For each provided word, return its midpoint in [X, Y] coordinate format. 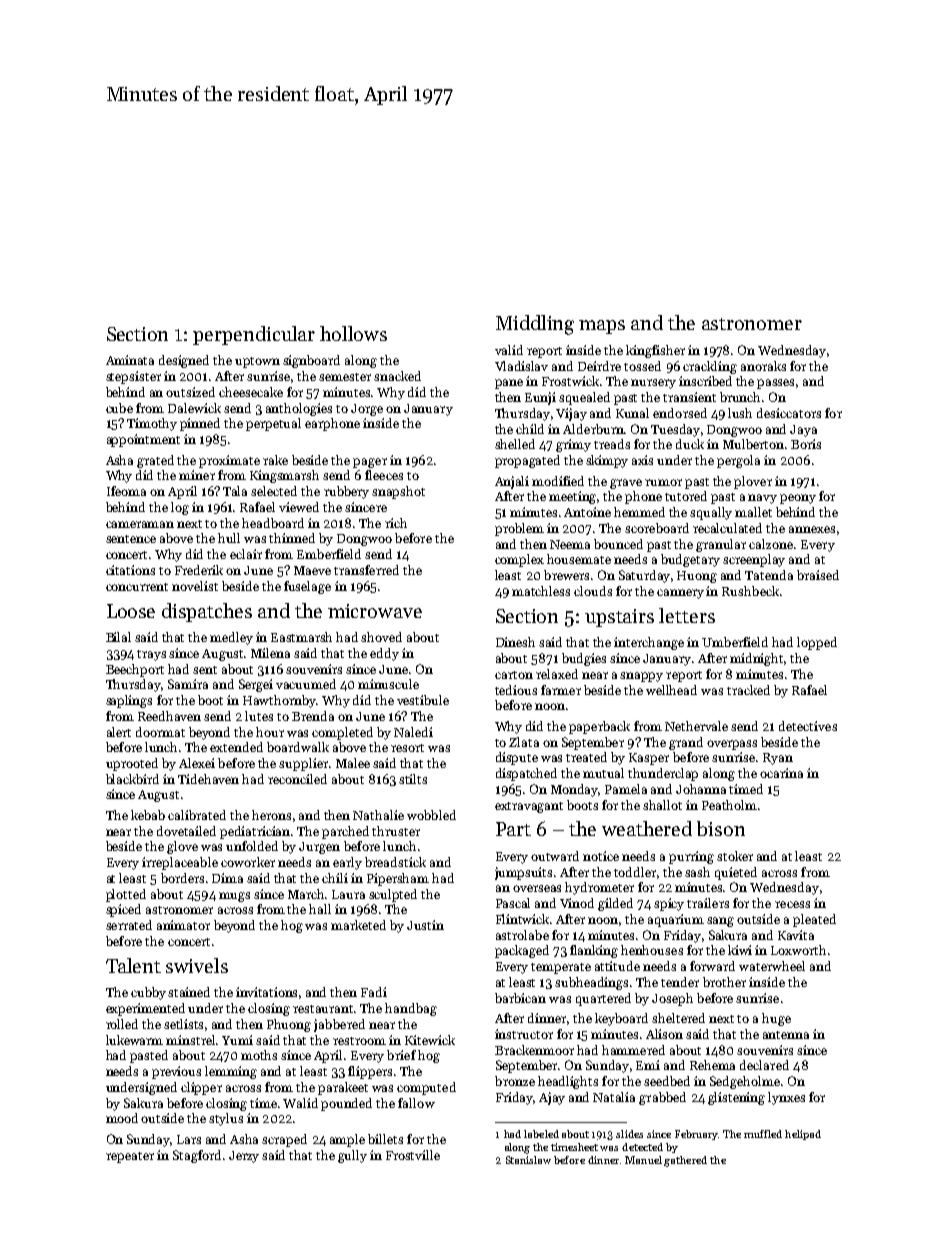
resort [407, 748]
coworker [248, 862]
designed [184, 361]
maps [602, 327]
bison [721, 828]
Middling [535, 325]
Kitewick [430, 1040]
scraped [284, 1140]
